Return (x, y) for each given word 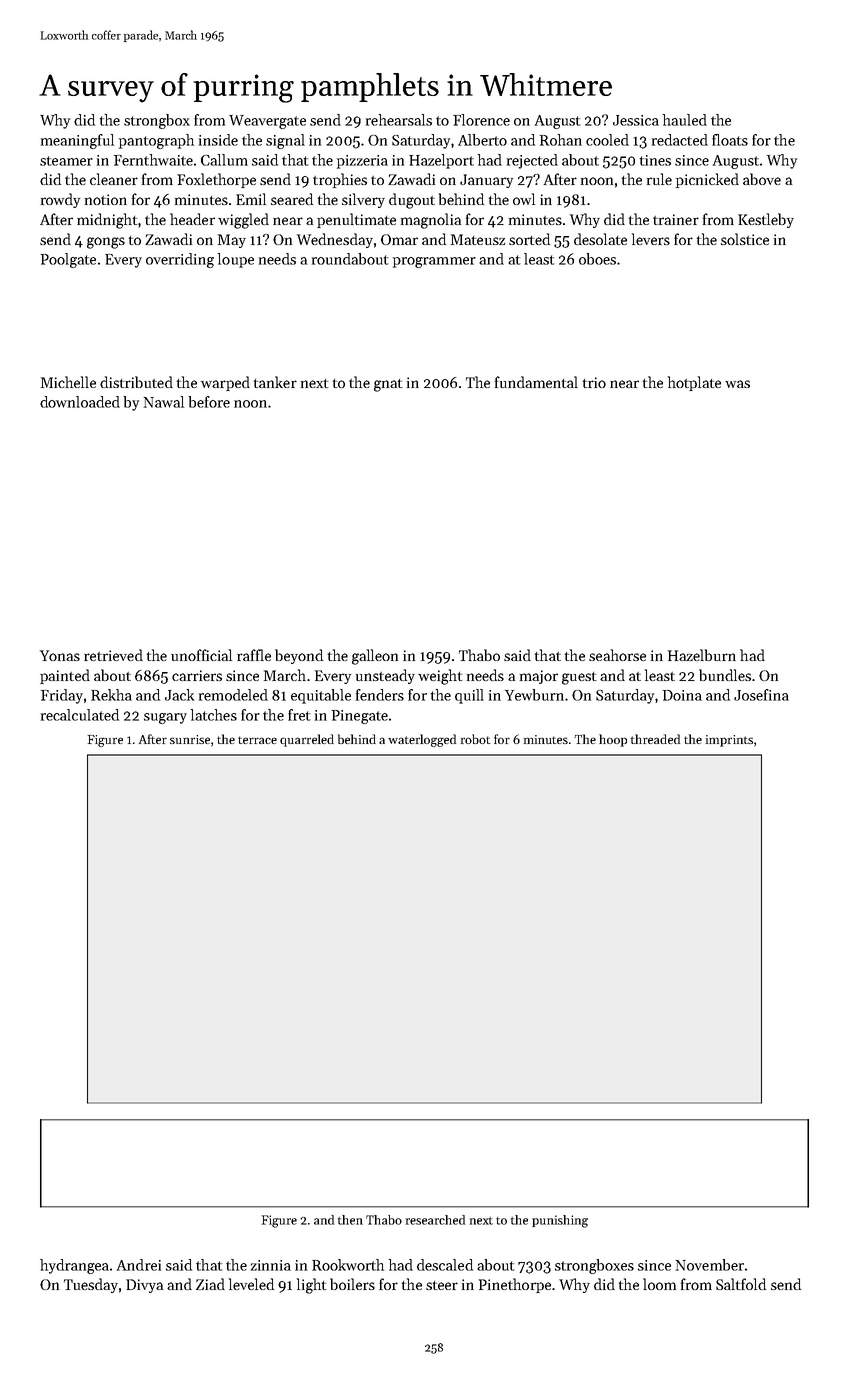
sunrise (190, 739)
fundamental (536, 382)
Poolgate (68, 260)
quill (469, 696)
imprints (729, 741)
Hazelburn (702, 655)
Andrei (139, 1265)
